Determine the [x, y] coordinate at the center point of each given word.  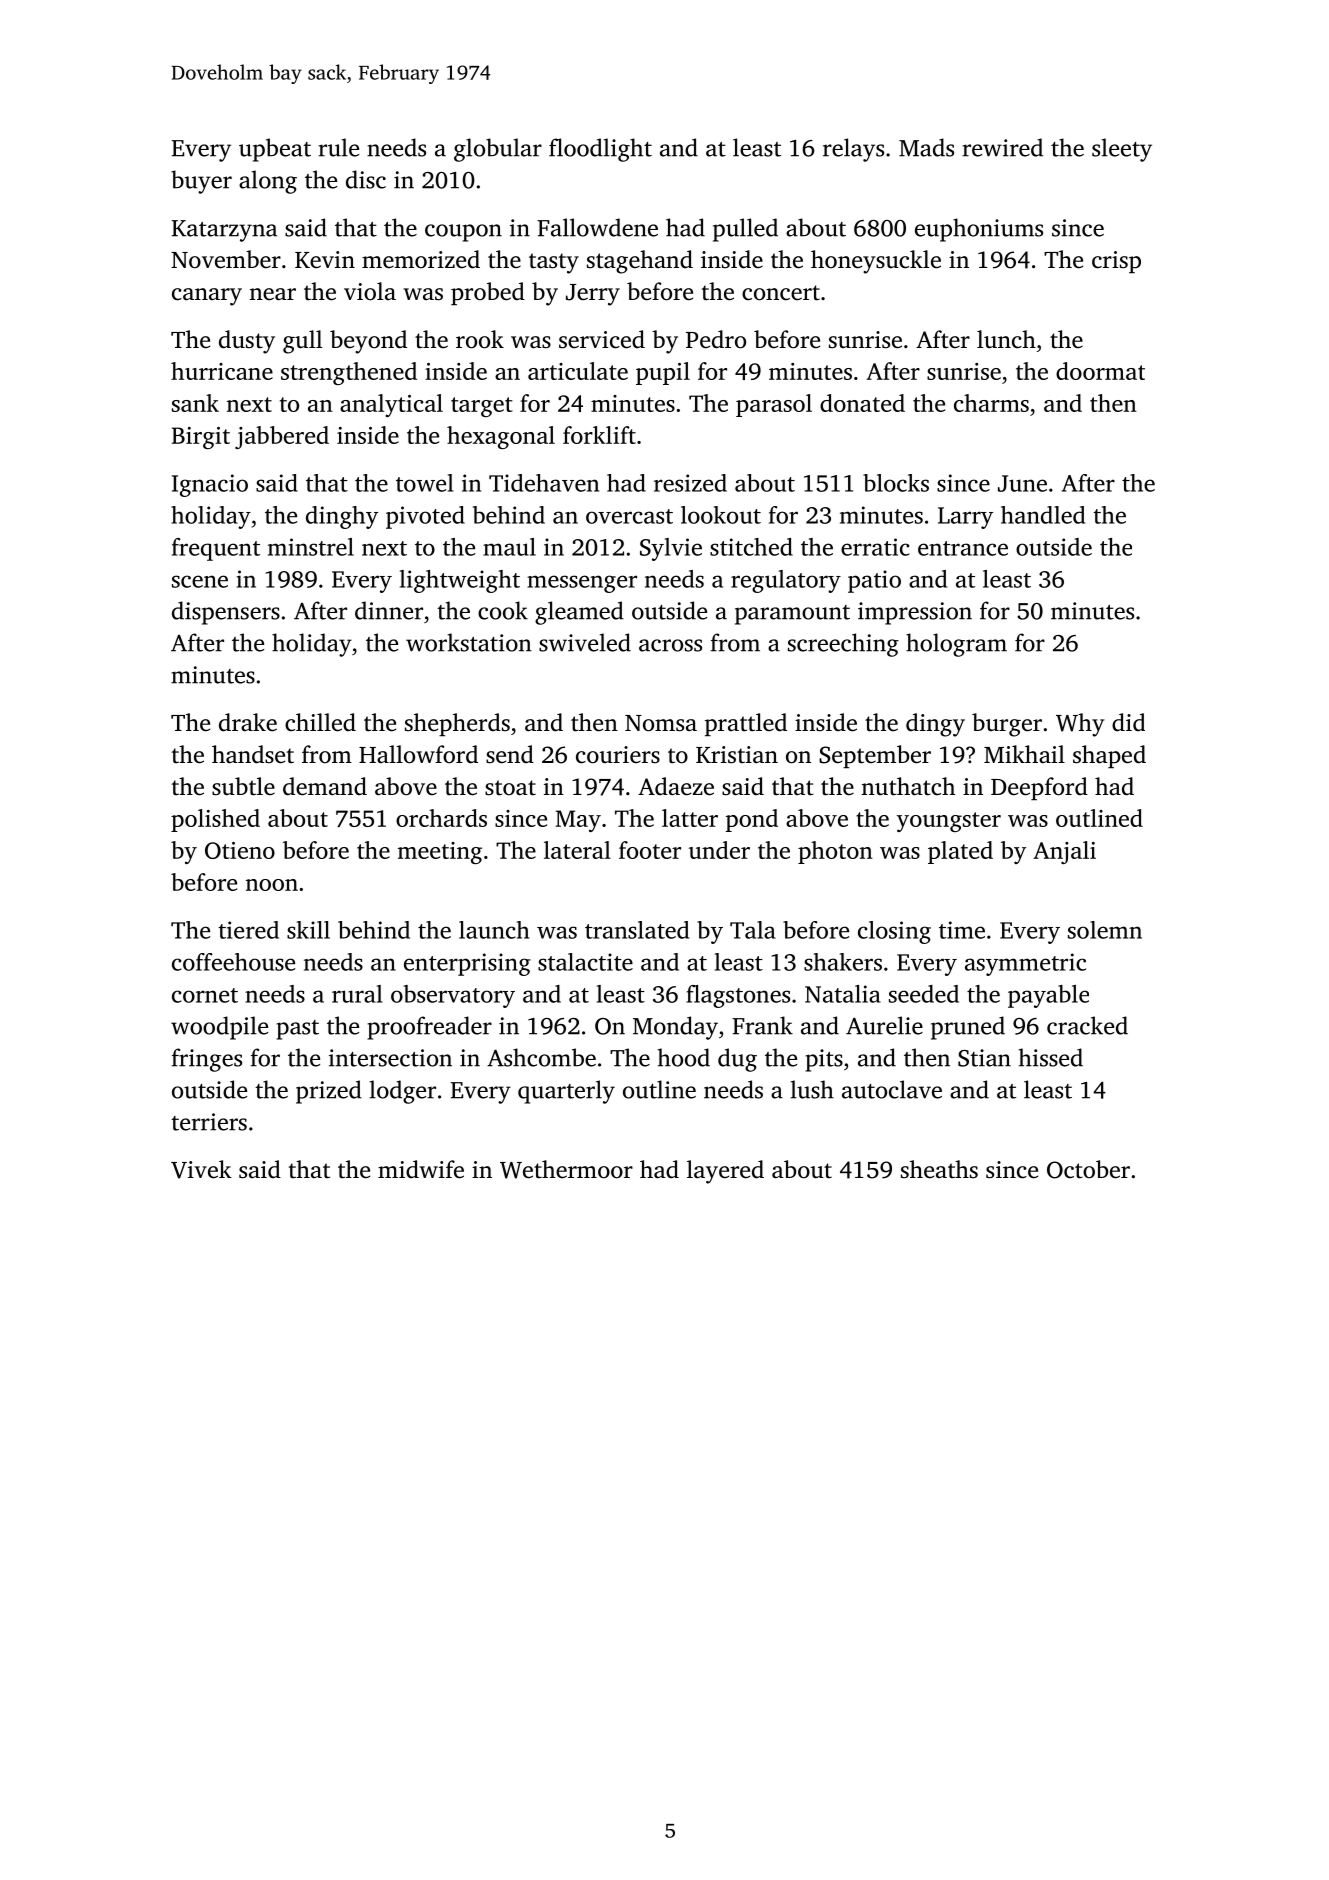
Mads [926, 147]
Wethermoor [566, 1169]
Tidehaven [544, 483]
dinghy [342, 517]
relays [853, 150]
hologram [956, 645]
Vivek [201, 1169]
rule [338, 147]
